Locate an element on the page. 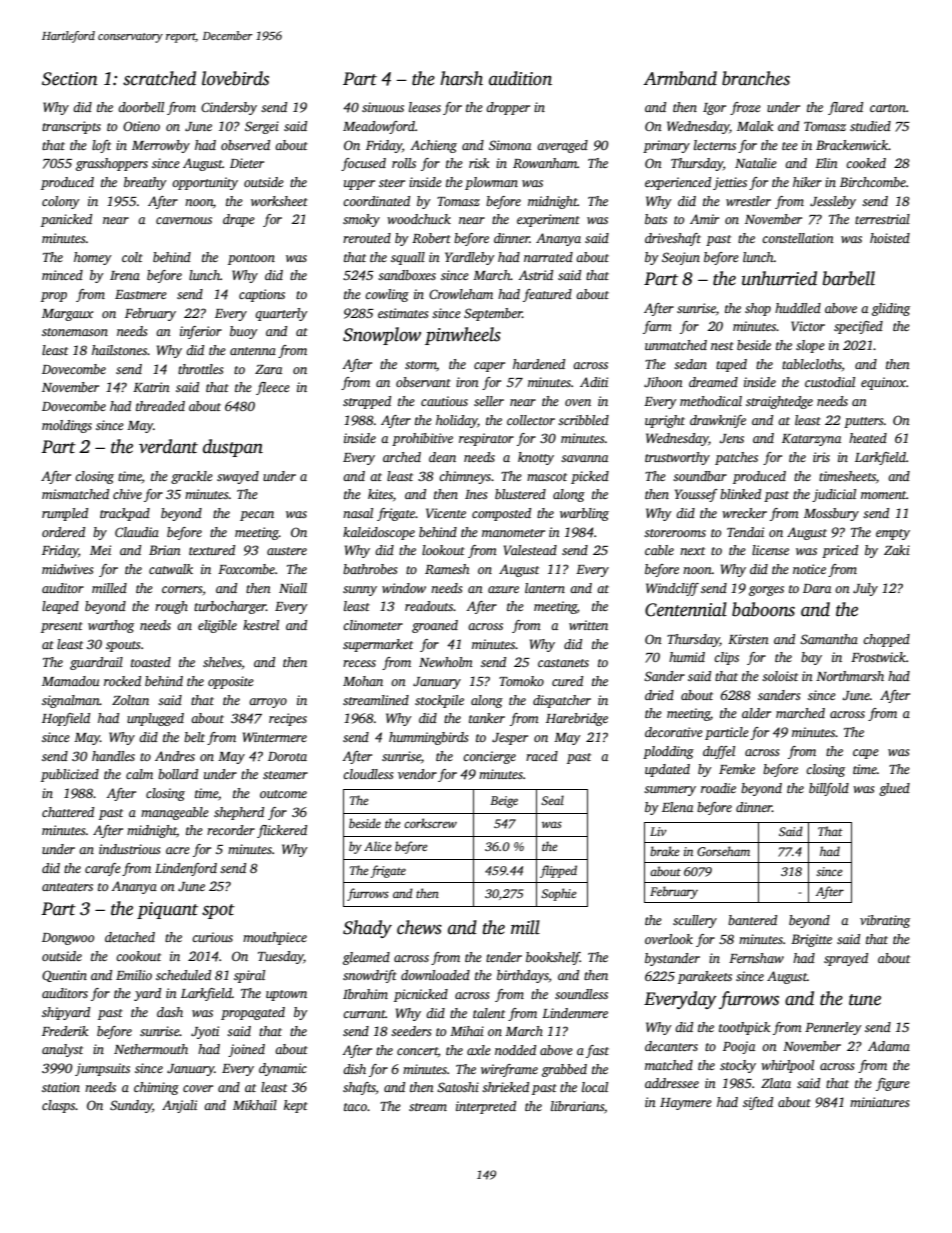 The height and width of the image is (1233, 952). Katrin is located at coordinates (151, 387).
